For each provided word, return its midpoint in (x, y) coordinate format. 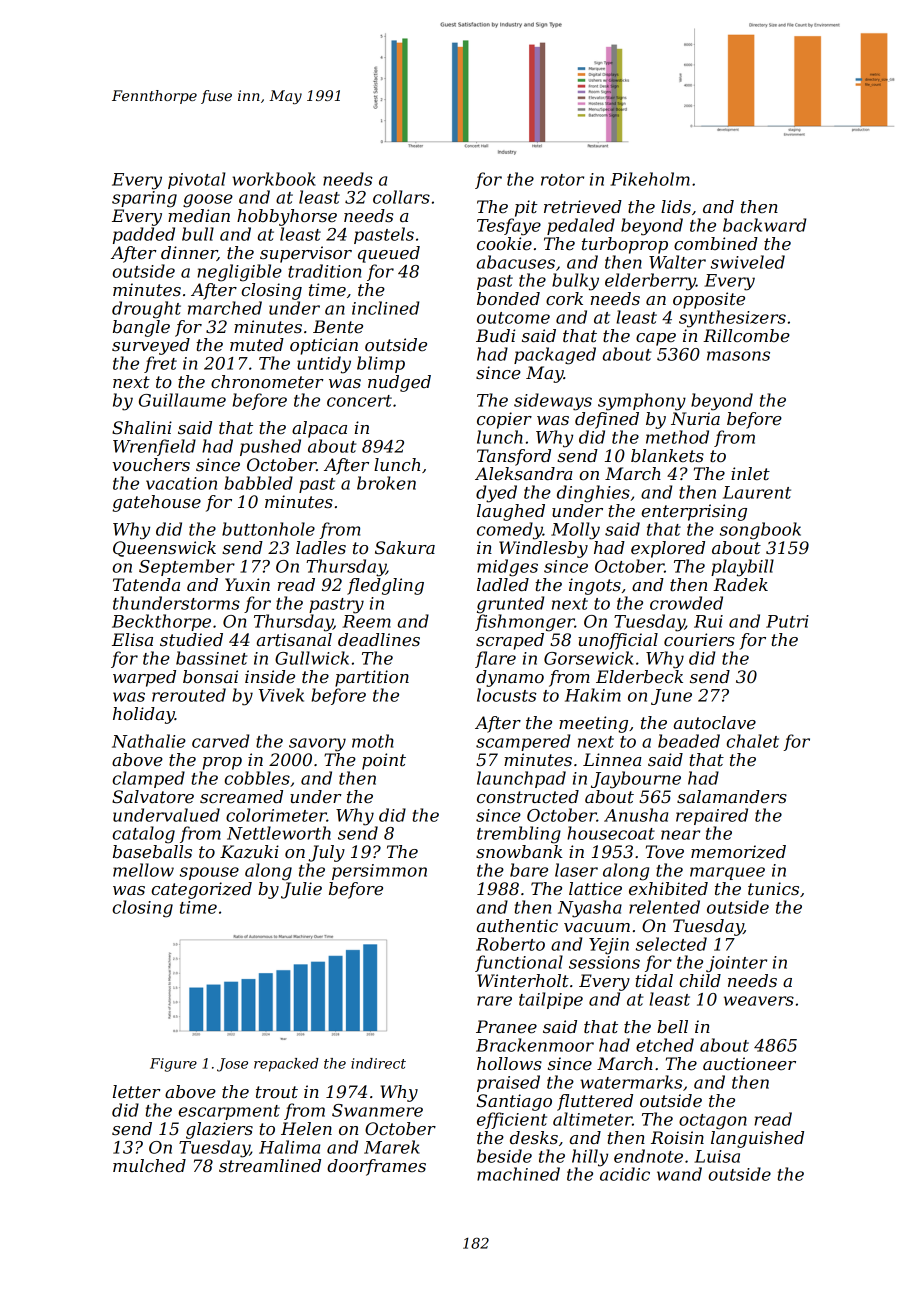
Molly (575, 531)
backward (764, 225)
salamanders (732, 796)
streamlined (270, 1165)
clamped (148, 779)
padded (144, 235)
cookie (504, 243)
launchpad (521, 779)
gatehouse (156, 503)
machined (518, 1174)
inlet (750, 473)
